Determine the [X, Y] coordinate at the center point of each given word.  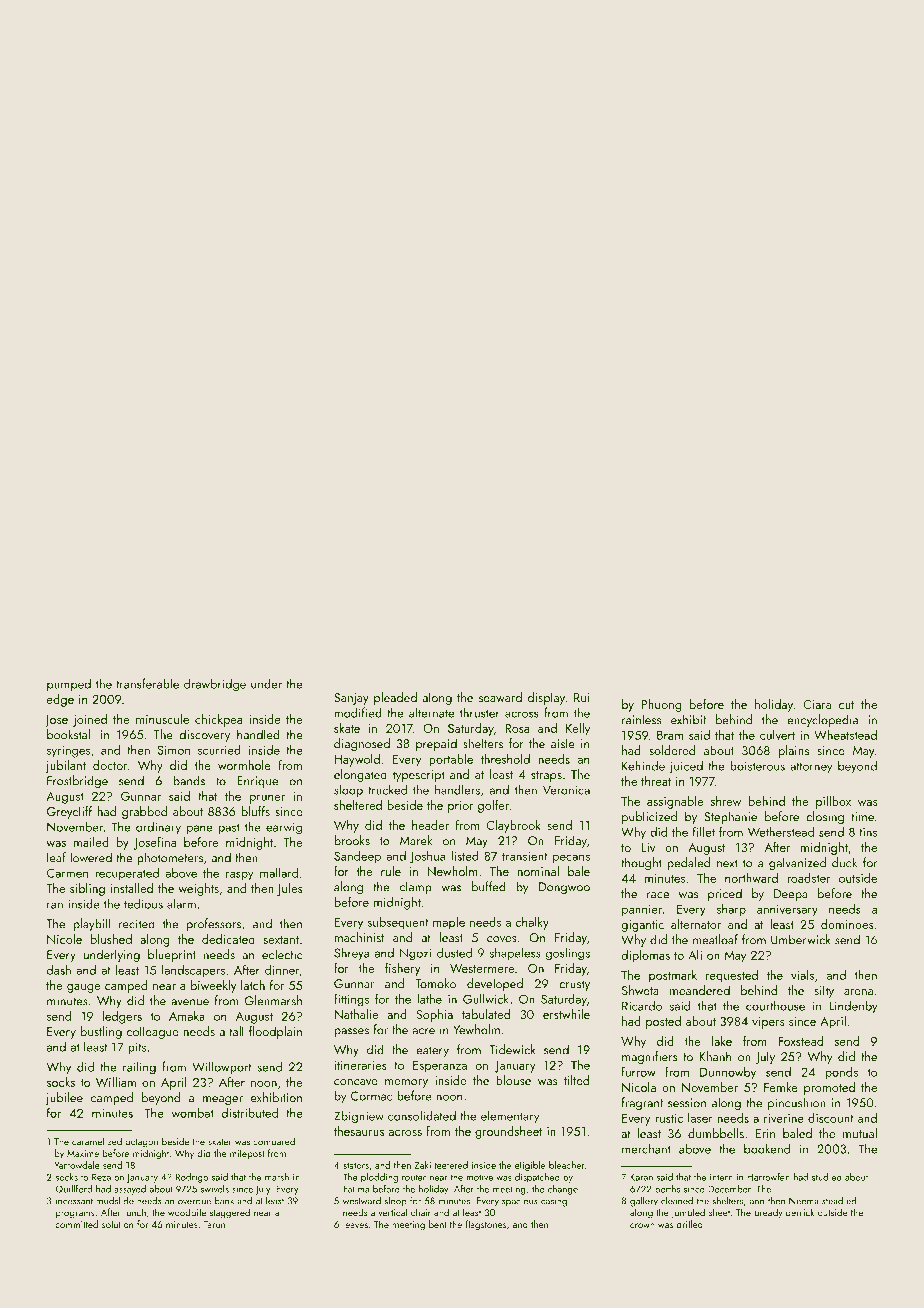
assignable [675, 802]
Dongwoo [564, 888]
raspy [239, 876]
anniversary [787, 911]
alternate [431, 712]
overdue [194, 1201]
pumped [69, 684]
